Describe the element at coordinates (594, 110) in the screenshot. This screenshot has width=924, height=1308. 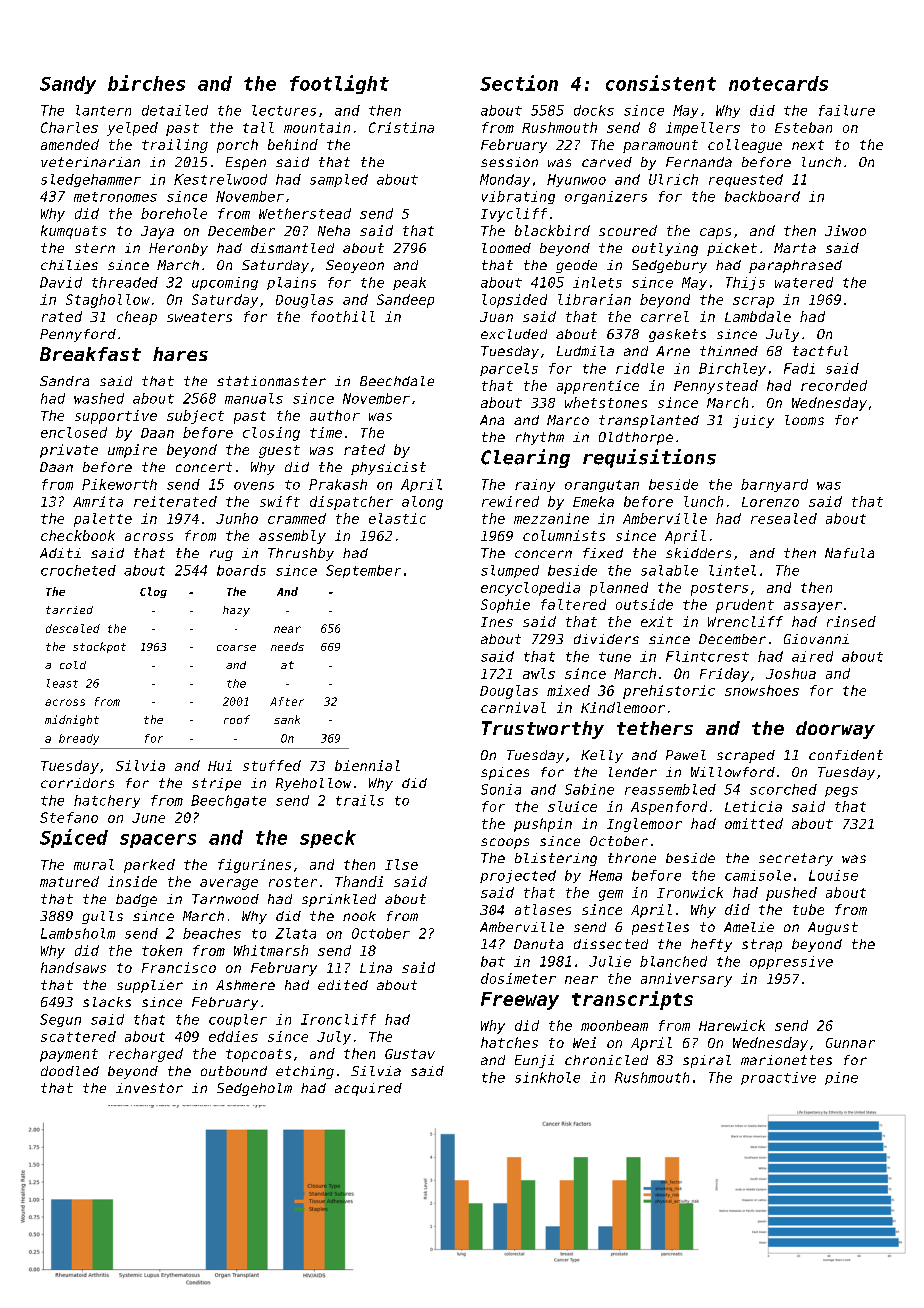
I see `docks` at that location.
